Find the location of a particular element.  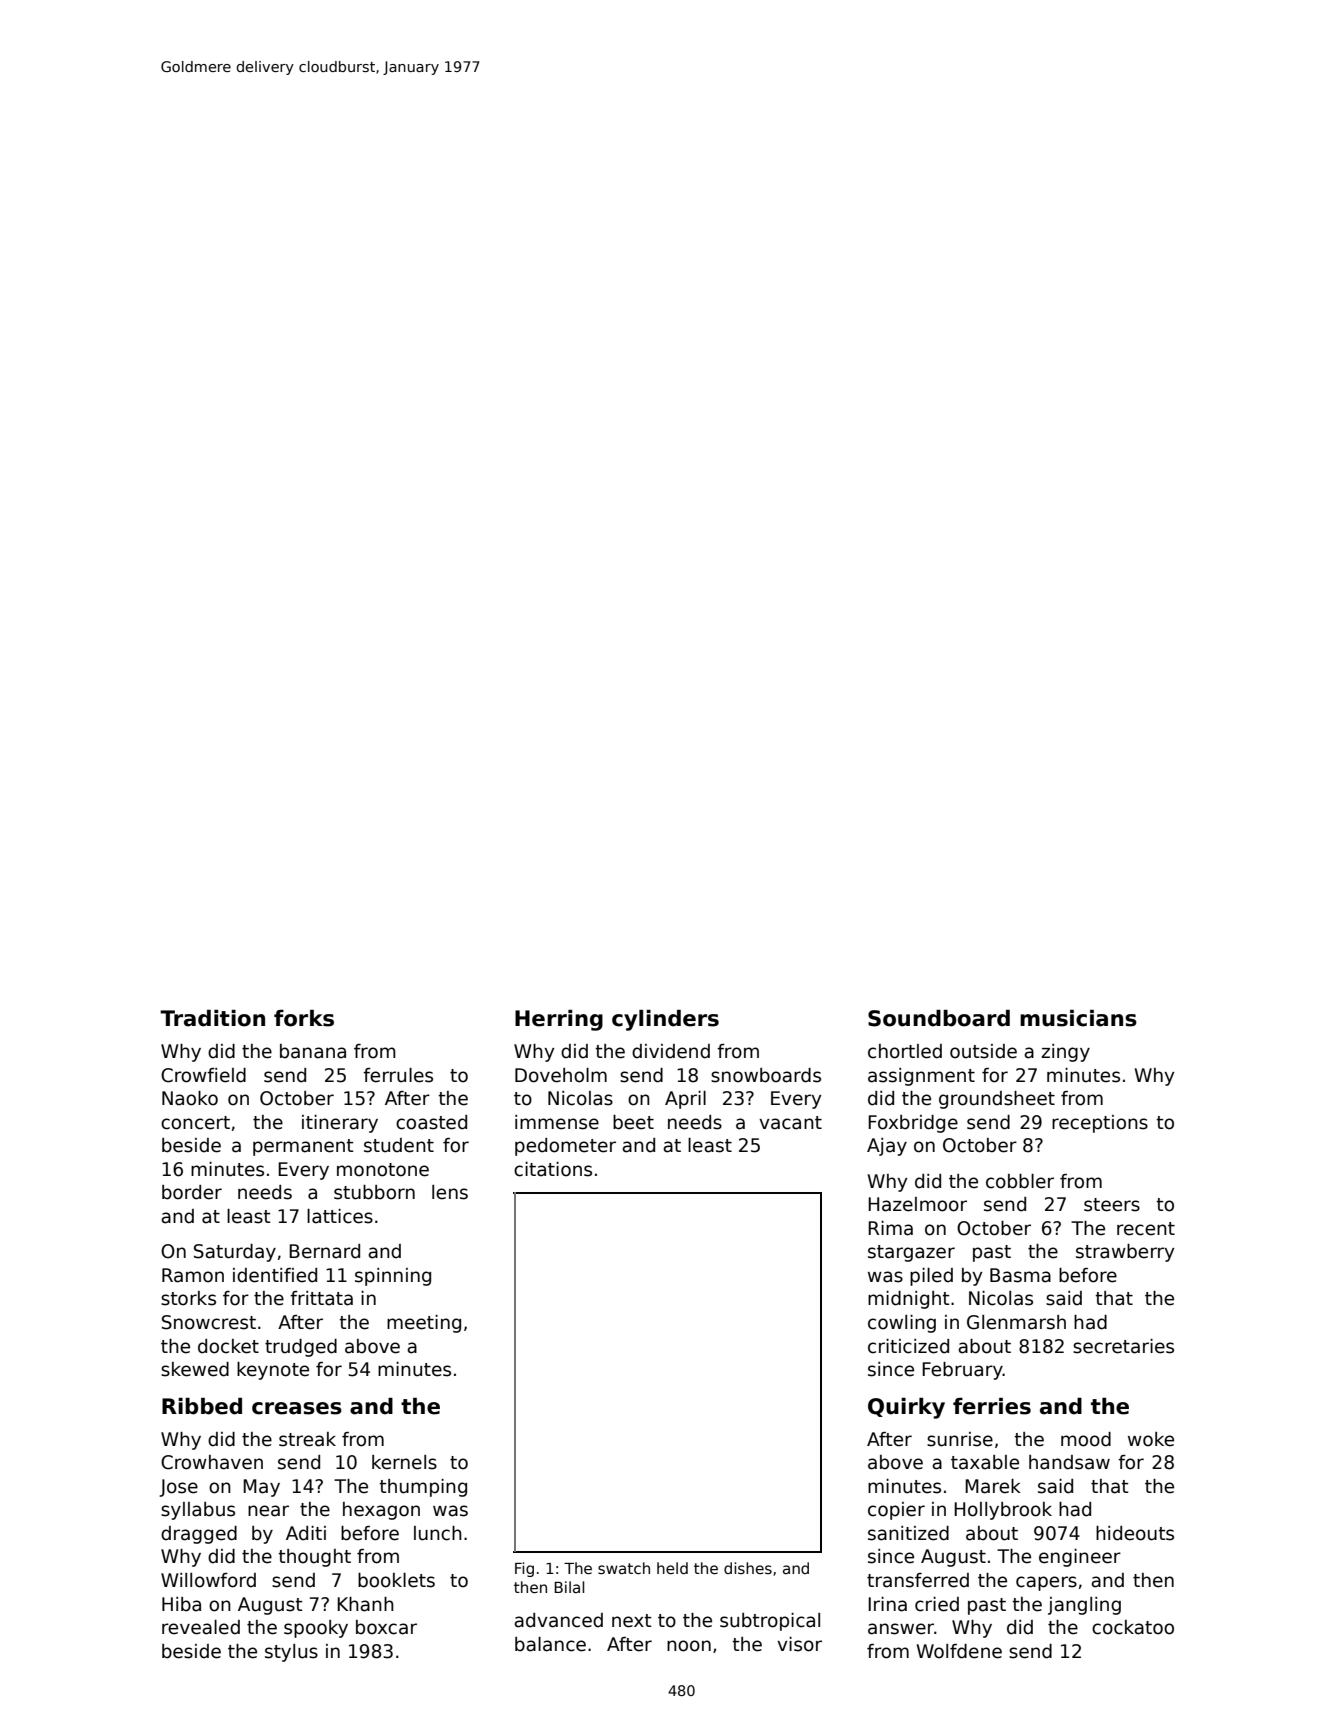

receptions is located at coordinates (1100, 1124).
